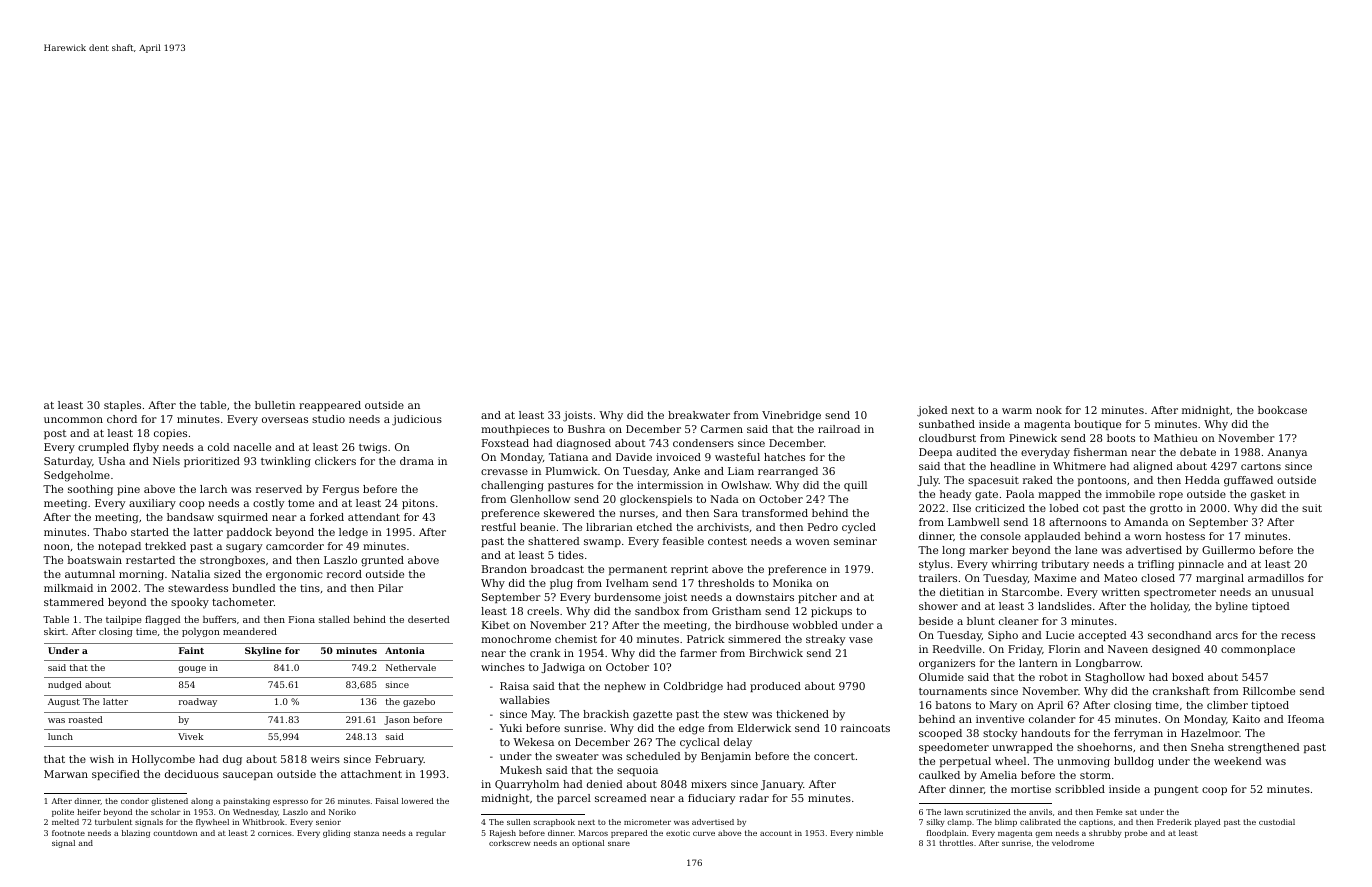 This page has width=1372, height=887. What do you see at coordinates (275, 405) in the page?
I see `bulletin` at bounding box center [275, 405].
